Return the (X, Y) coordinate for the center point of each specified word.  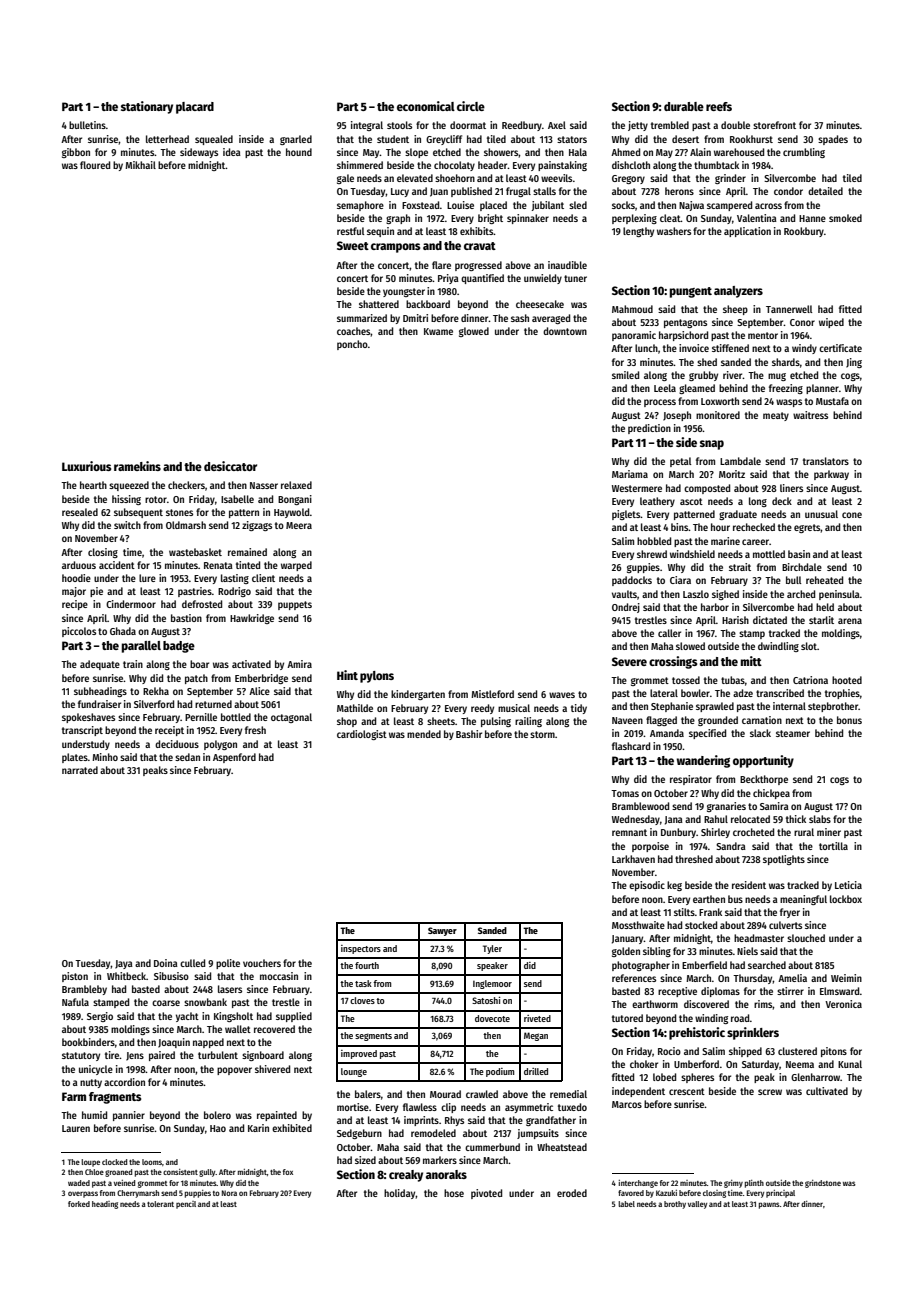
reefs (719, 106)
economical (426, 106)
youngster (404, 292)
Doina (166, 963)
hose (454, 1193)
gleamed (697, 389)
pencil (186, 1205)
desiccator (230, 466)
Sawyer (442, 931)
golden (626, 952)
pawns (769, 1205)
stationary (147, 107)
